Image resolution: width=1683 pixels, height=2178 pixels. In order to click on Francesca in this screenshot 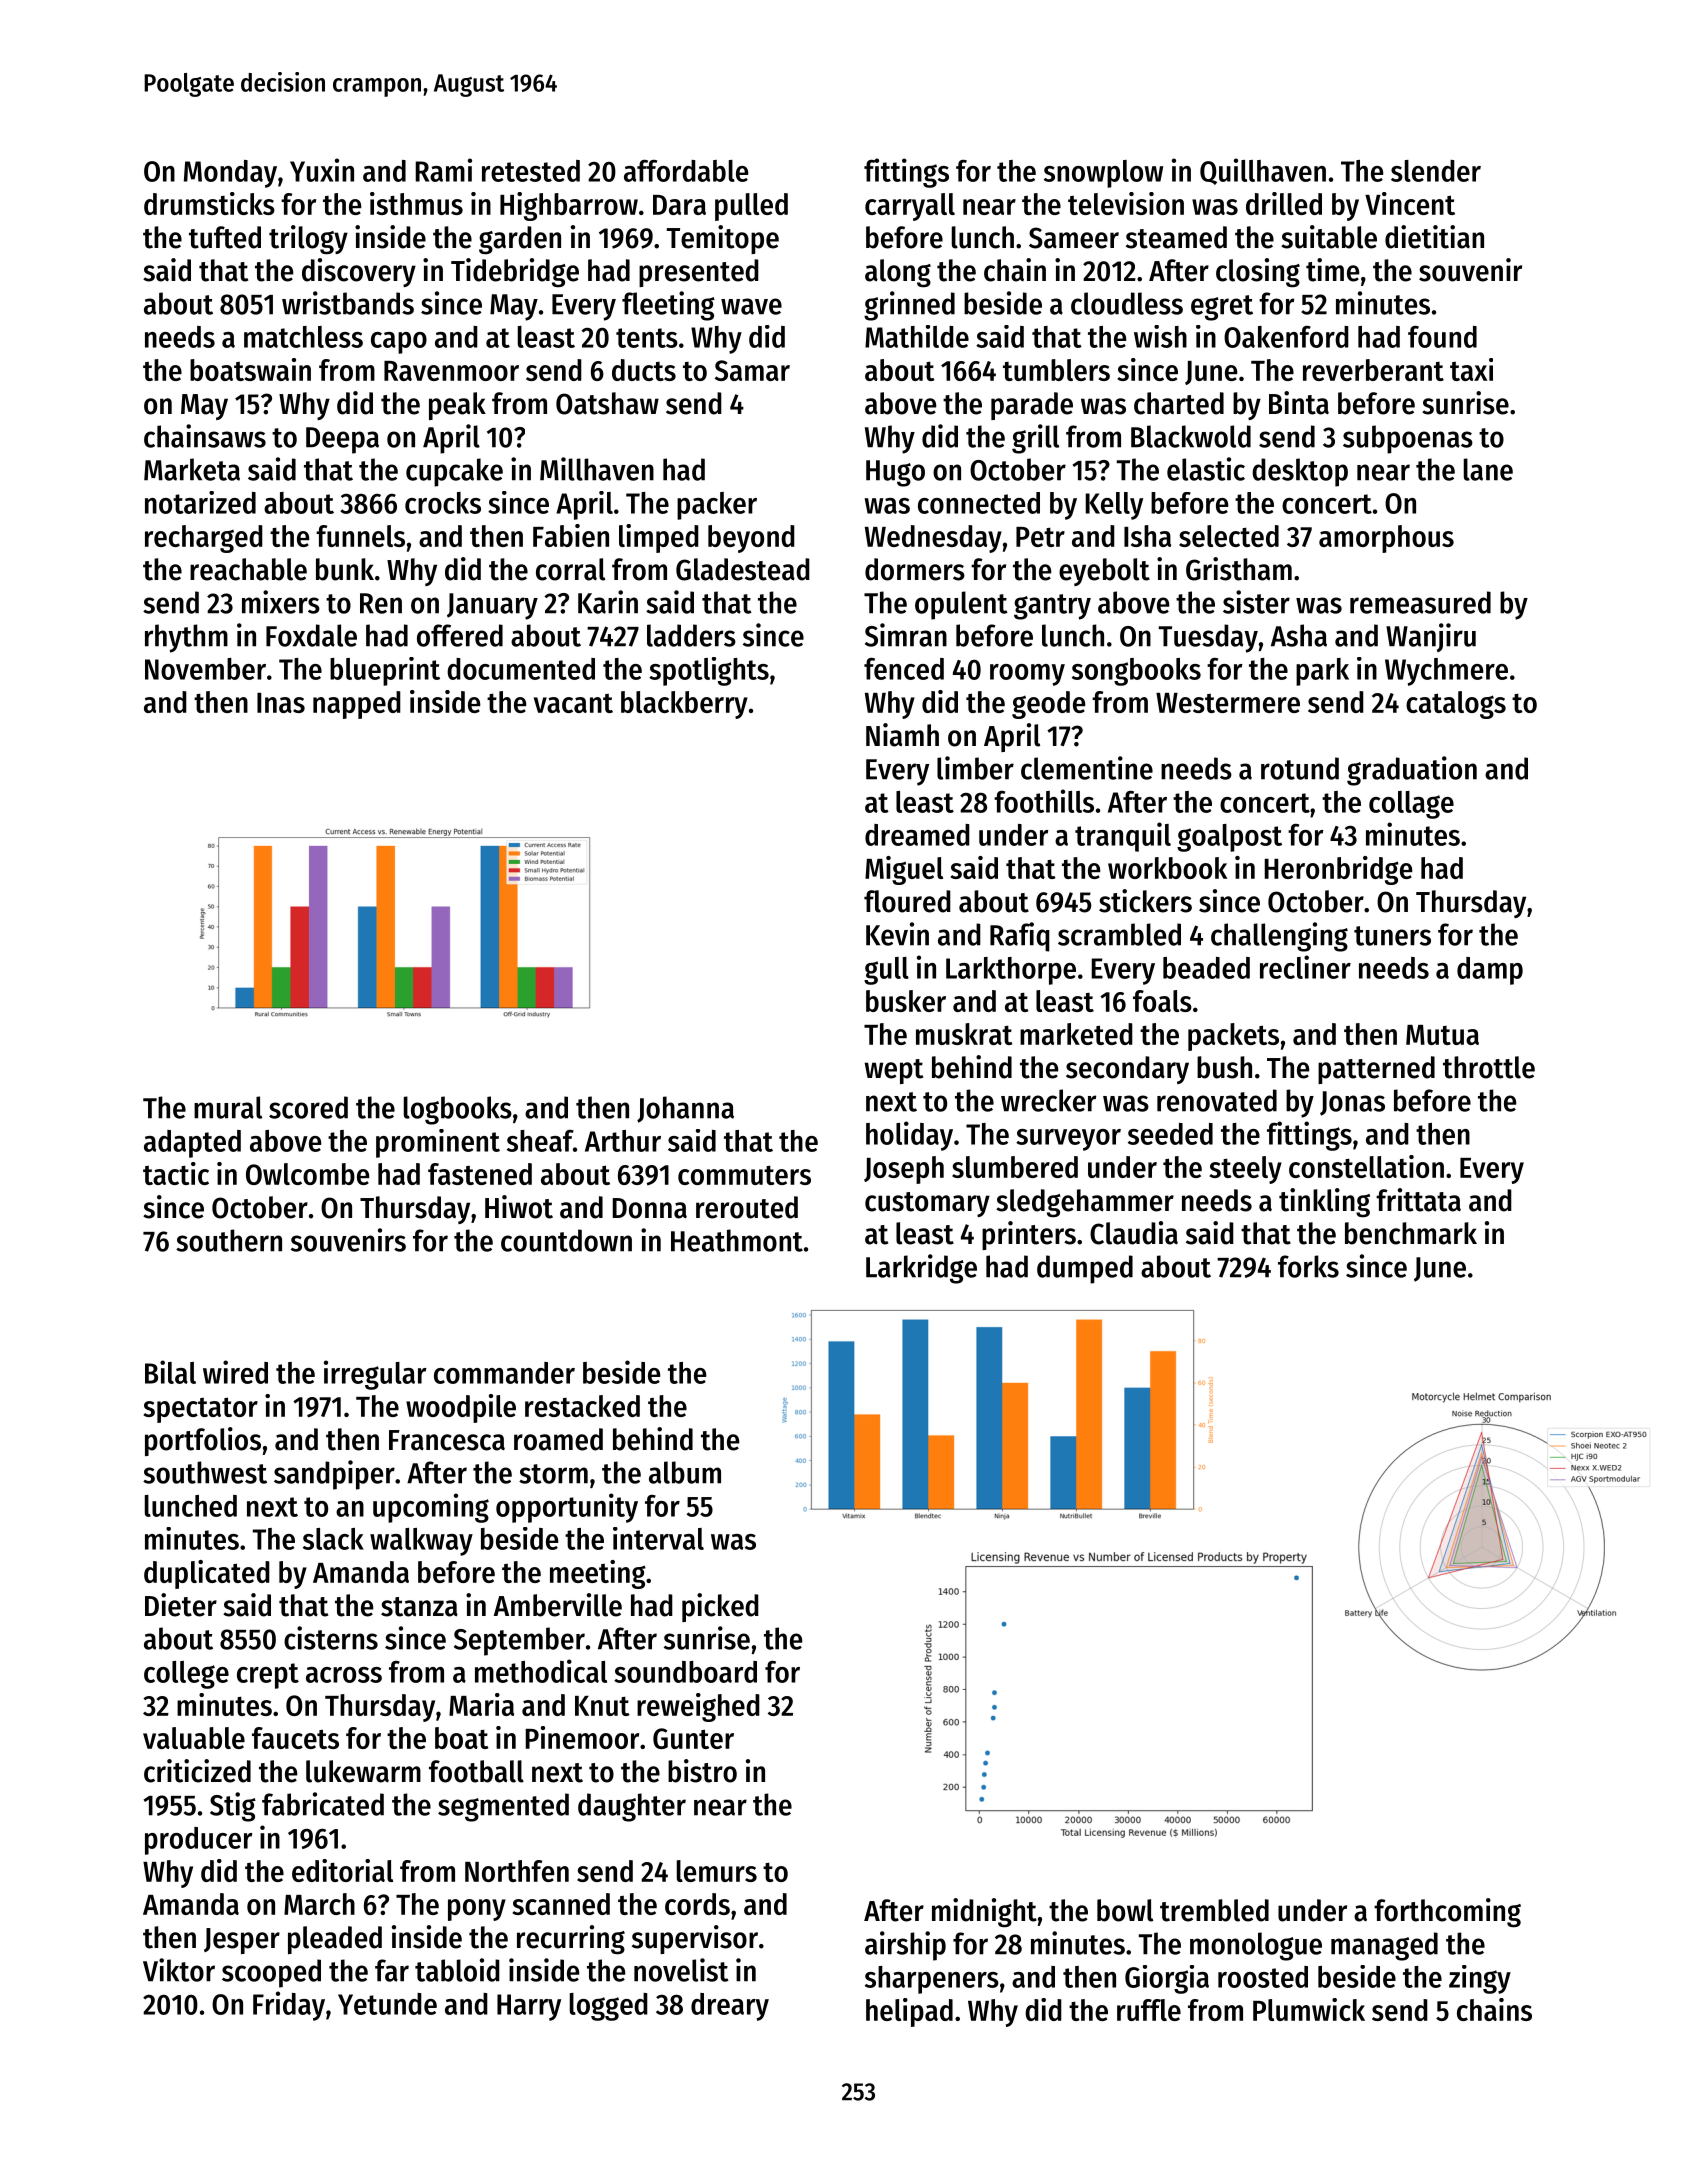, I will do `click(447, 1440)`.
